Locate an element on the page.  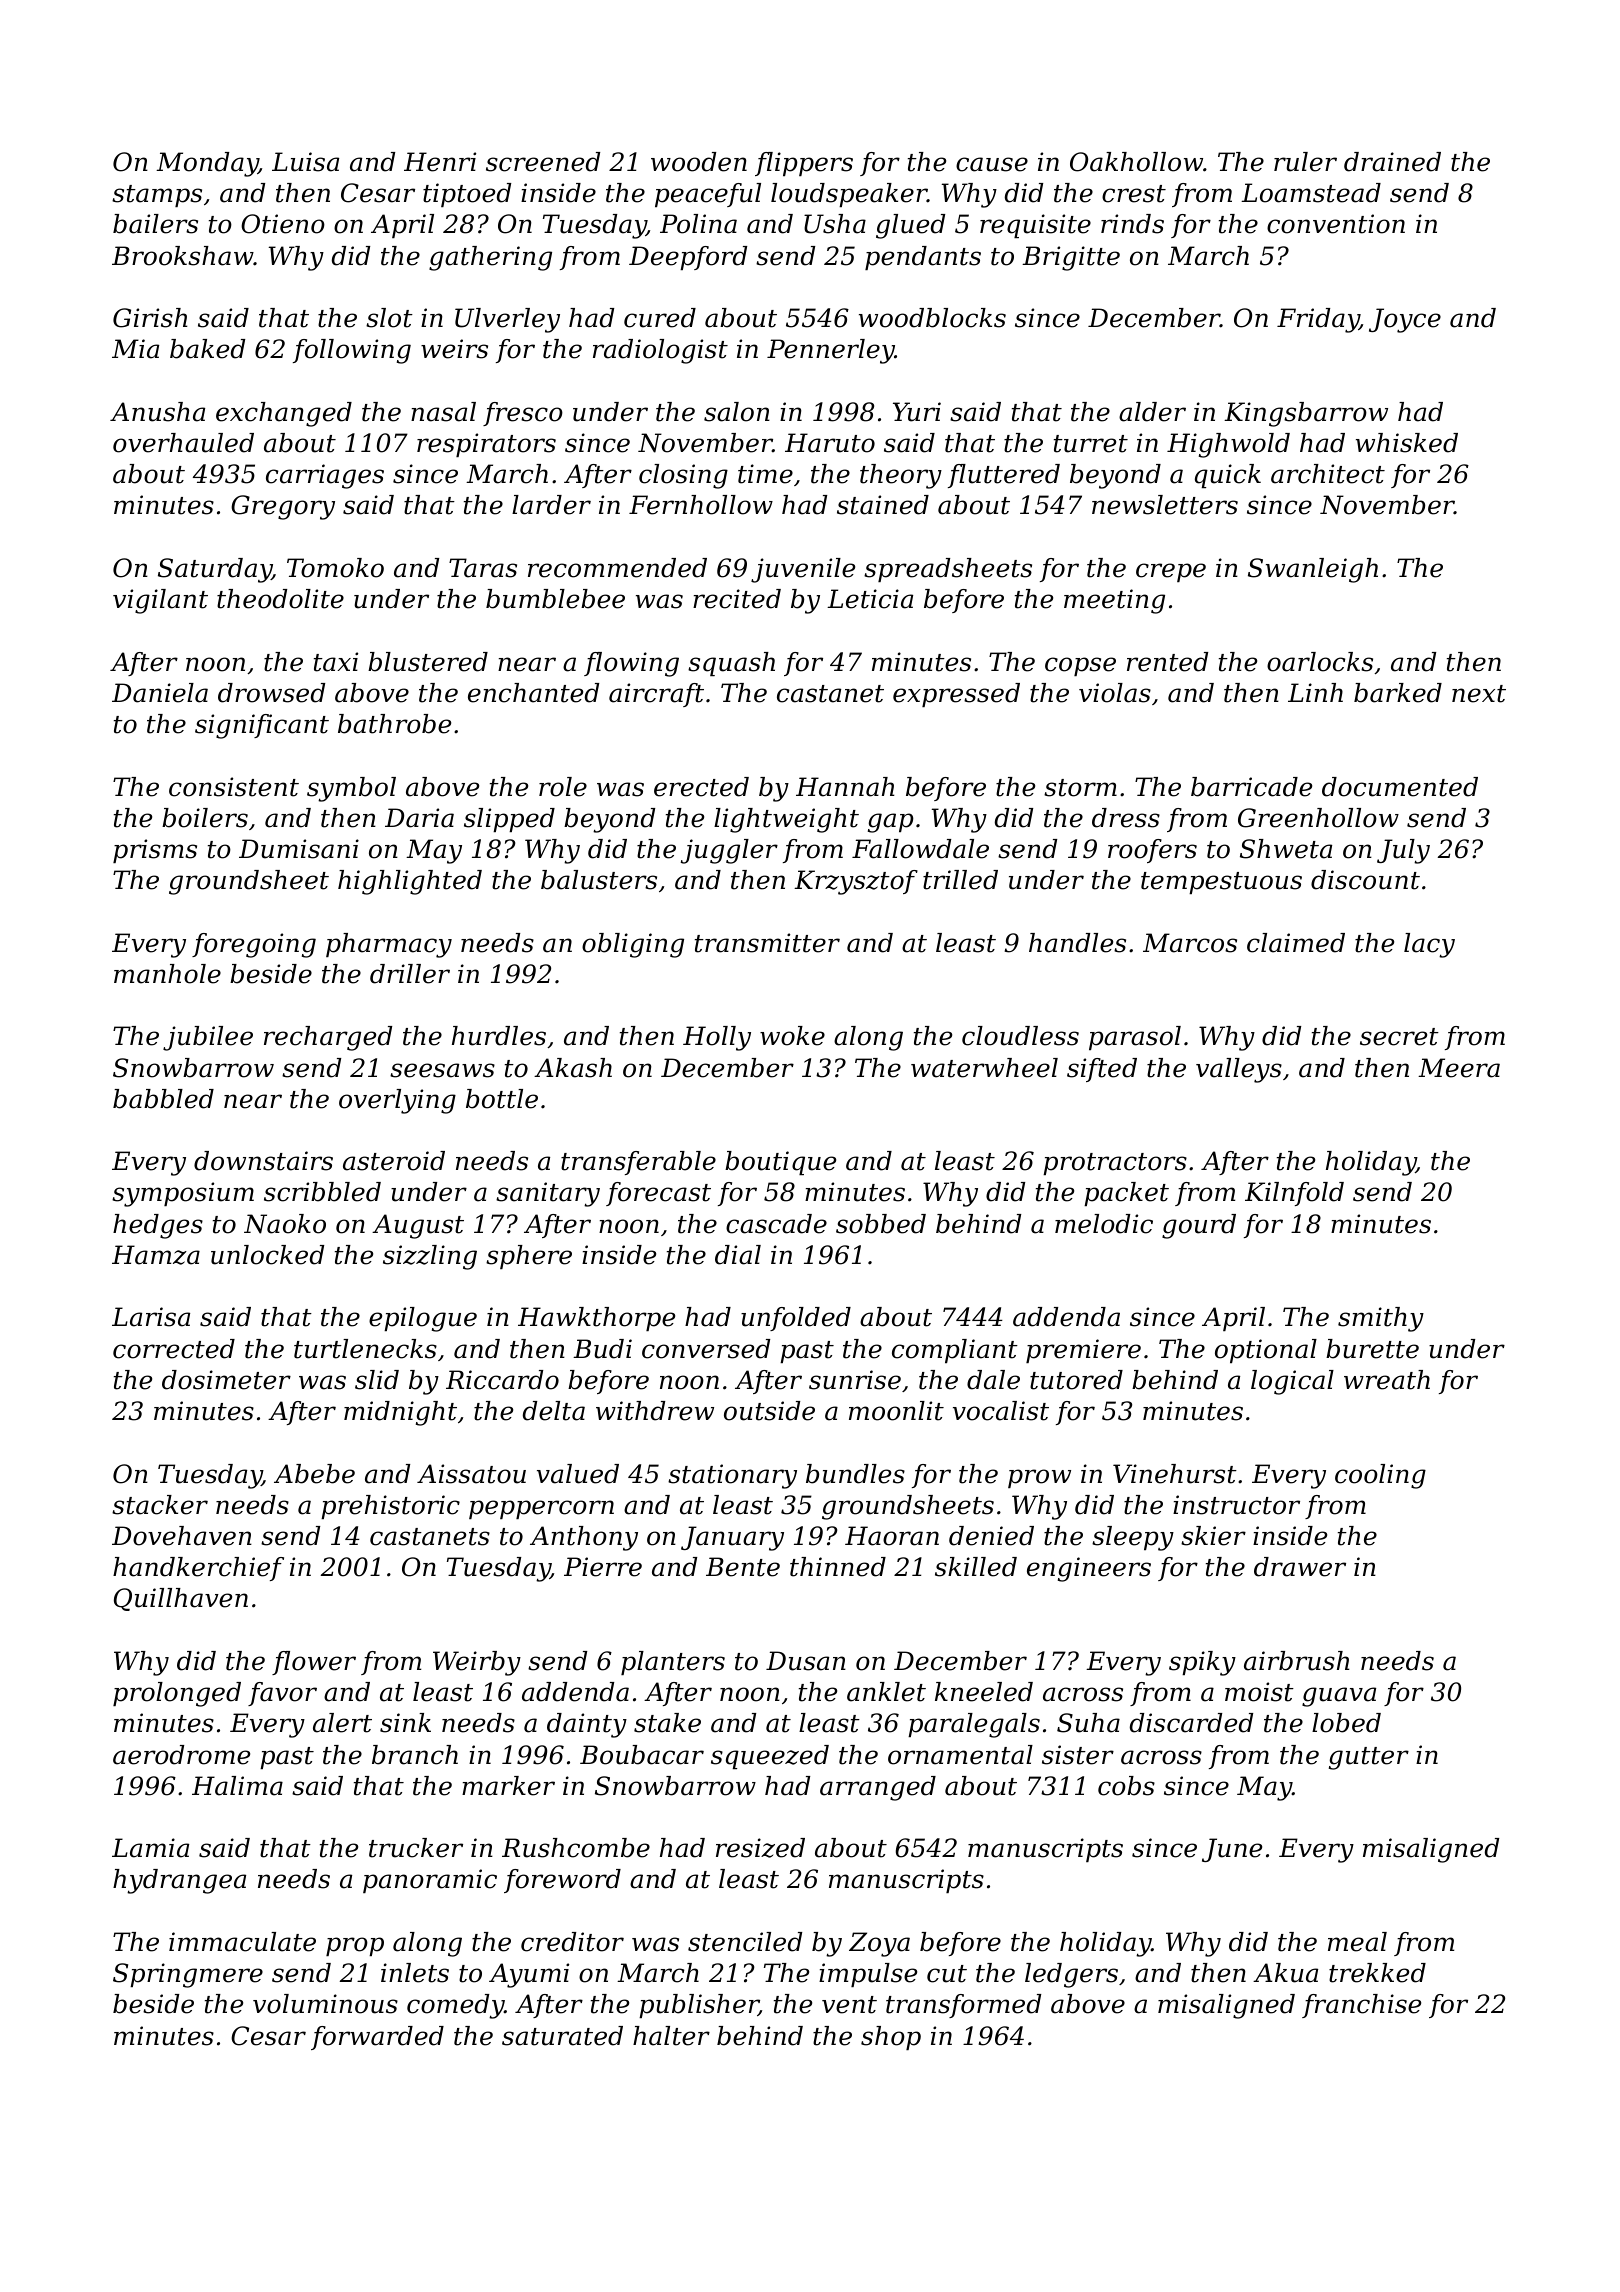
Hawkthorpe is located at coordinates (596, 1319).
